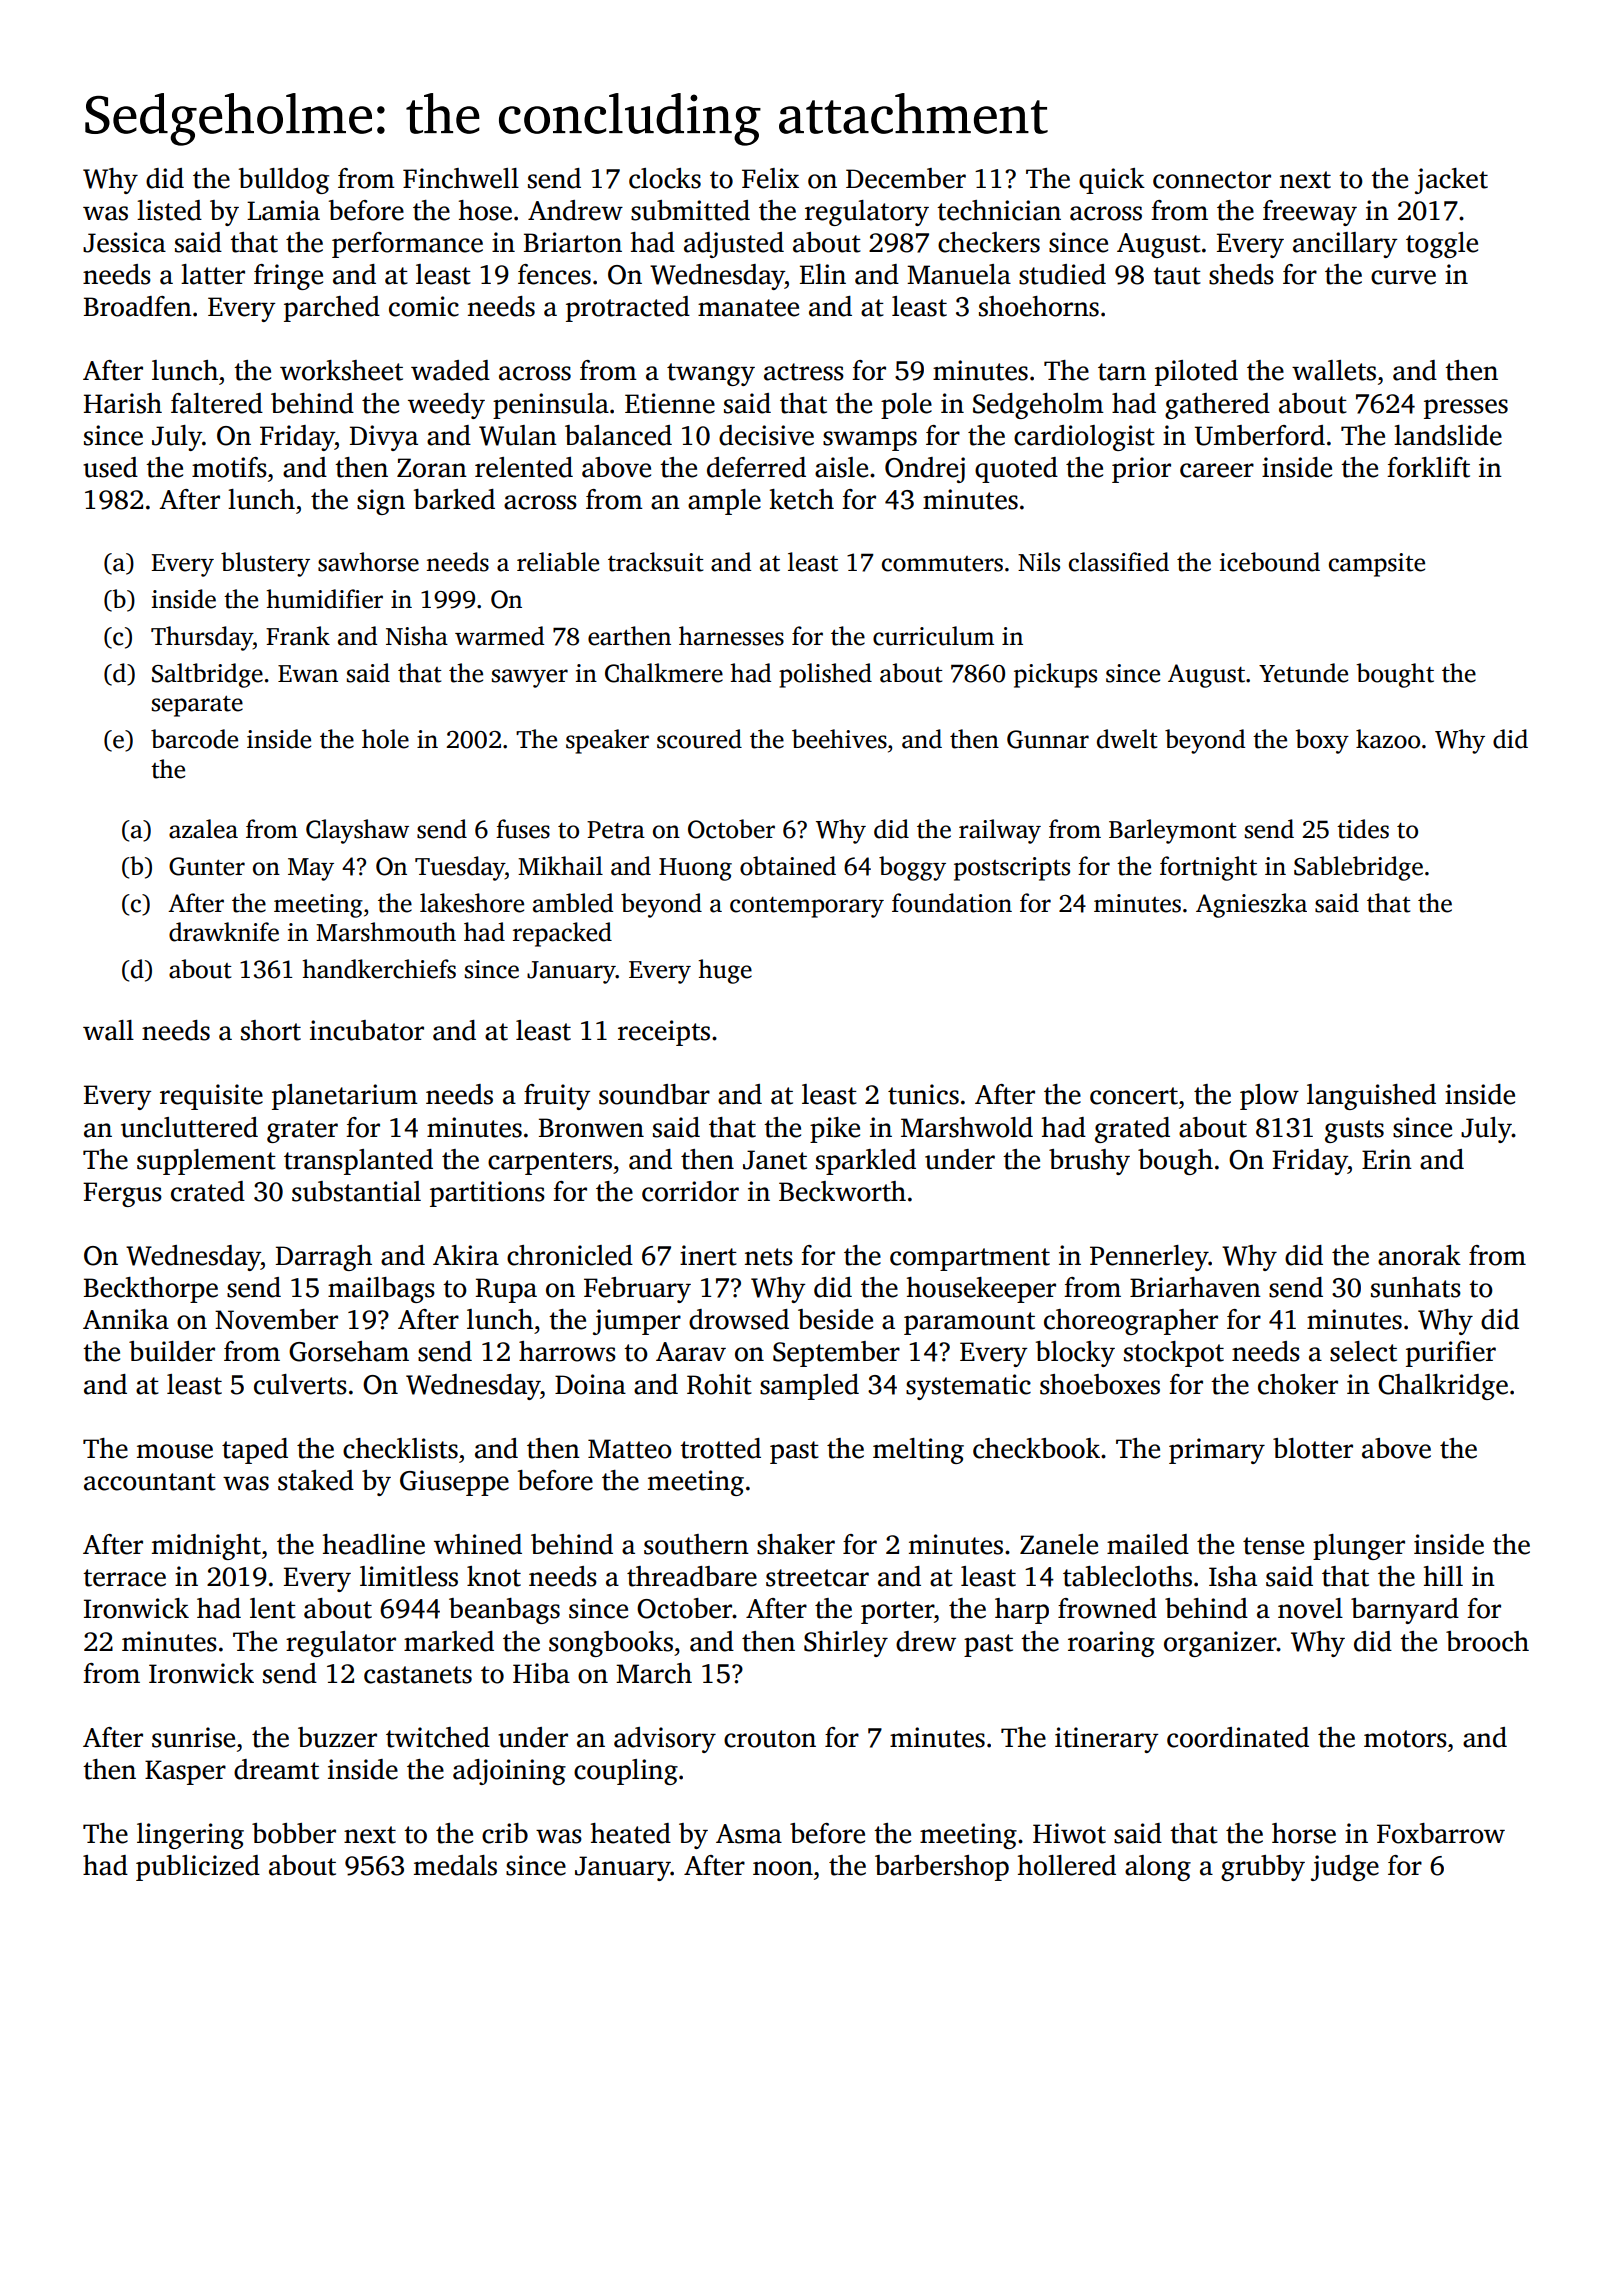 The image size is (1620, 2292). Describe the element at coordinates (897, 1612) in the image. I see `porter` at that location.
